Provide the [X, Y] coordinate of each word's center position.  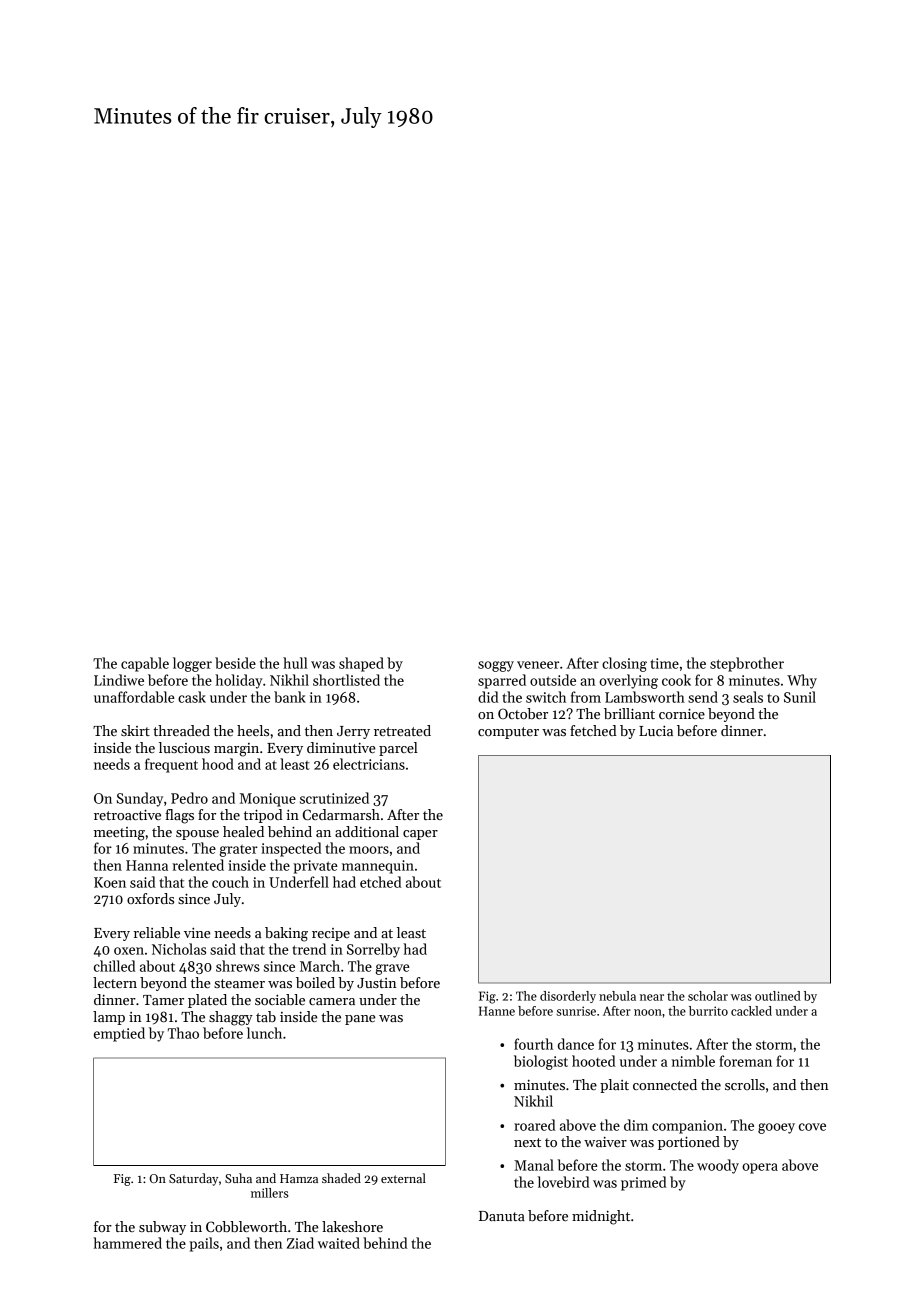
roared [534, 1125]
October [523, 713]
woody [718, 1166]
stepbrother [747, 664]
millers [269, 1193]
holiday [239, 681]
